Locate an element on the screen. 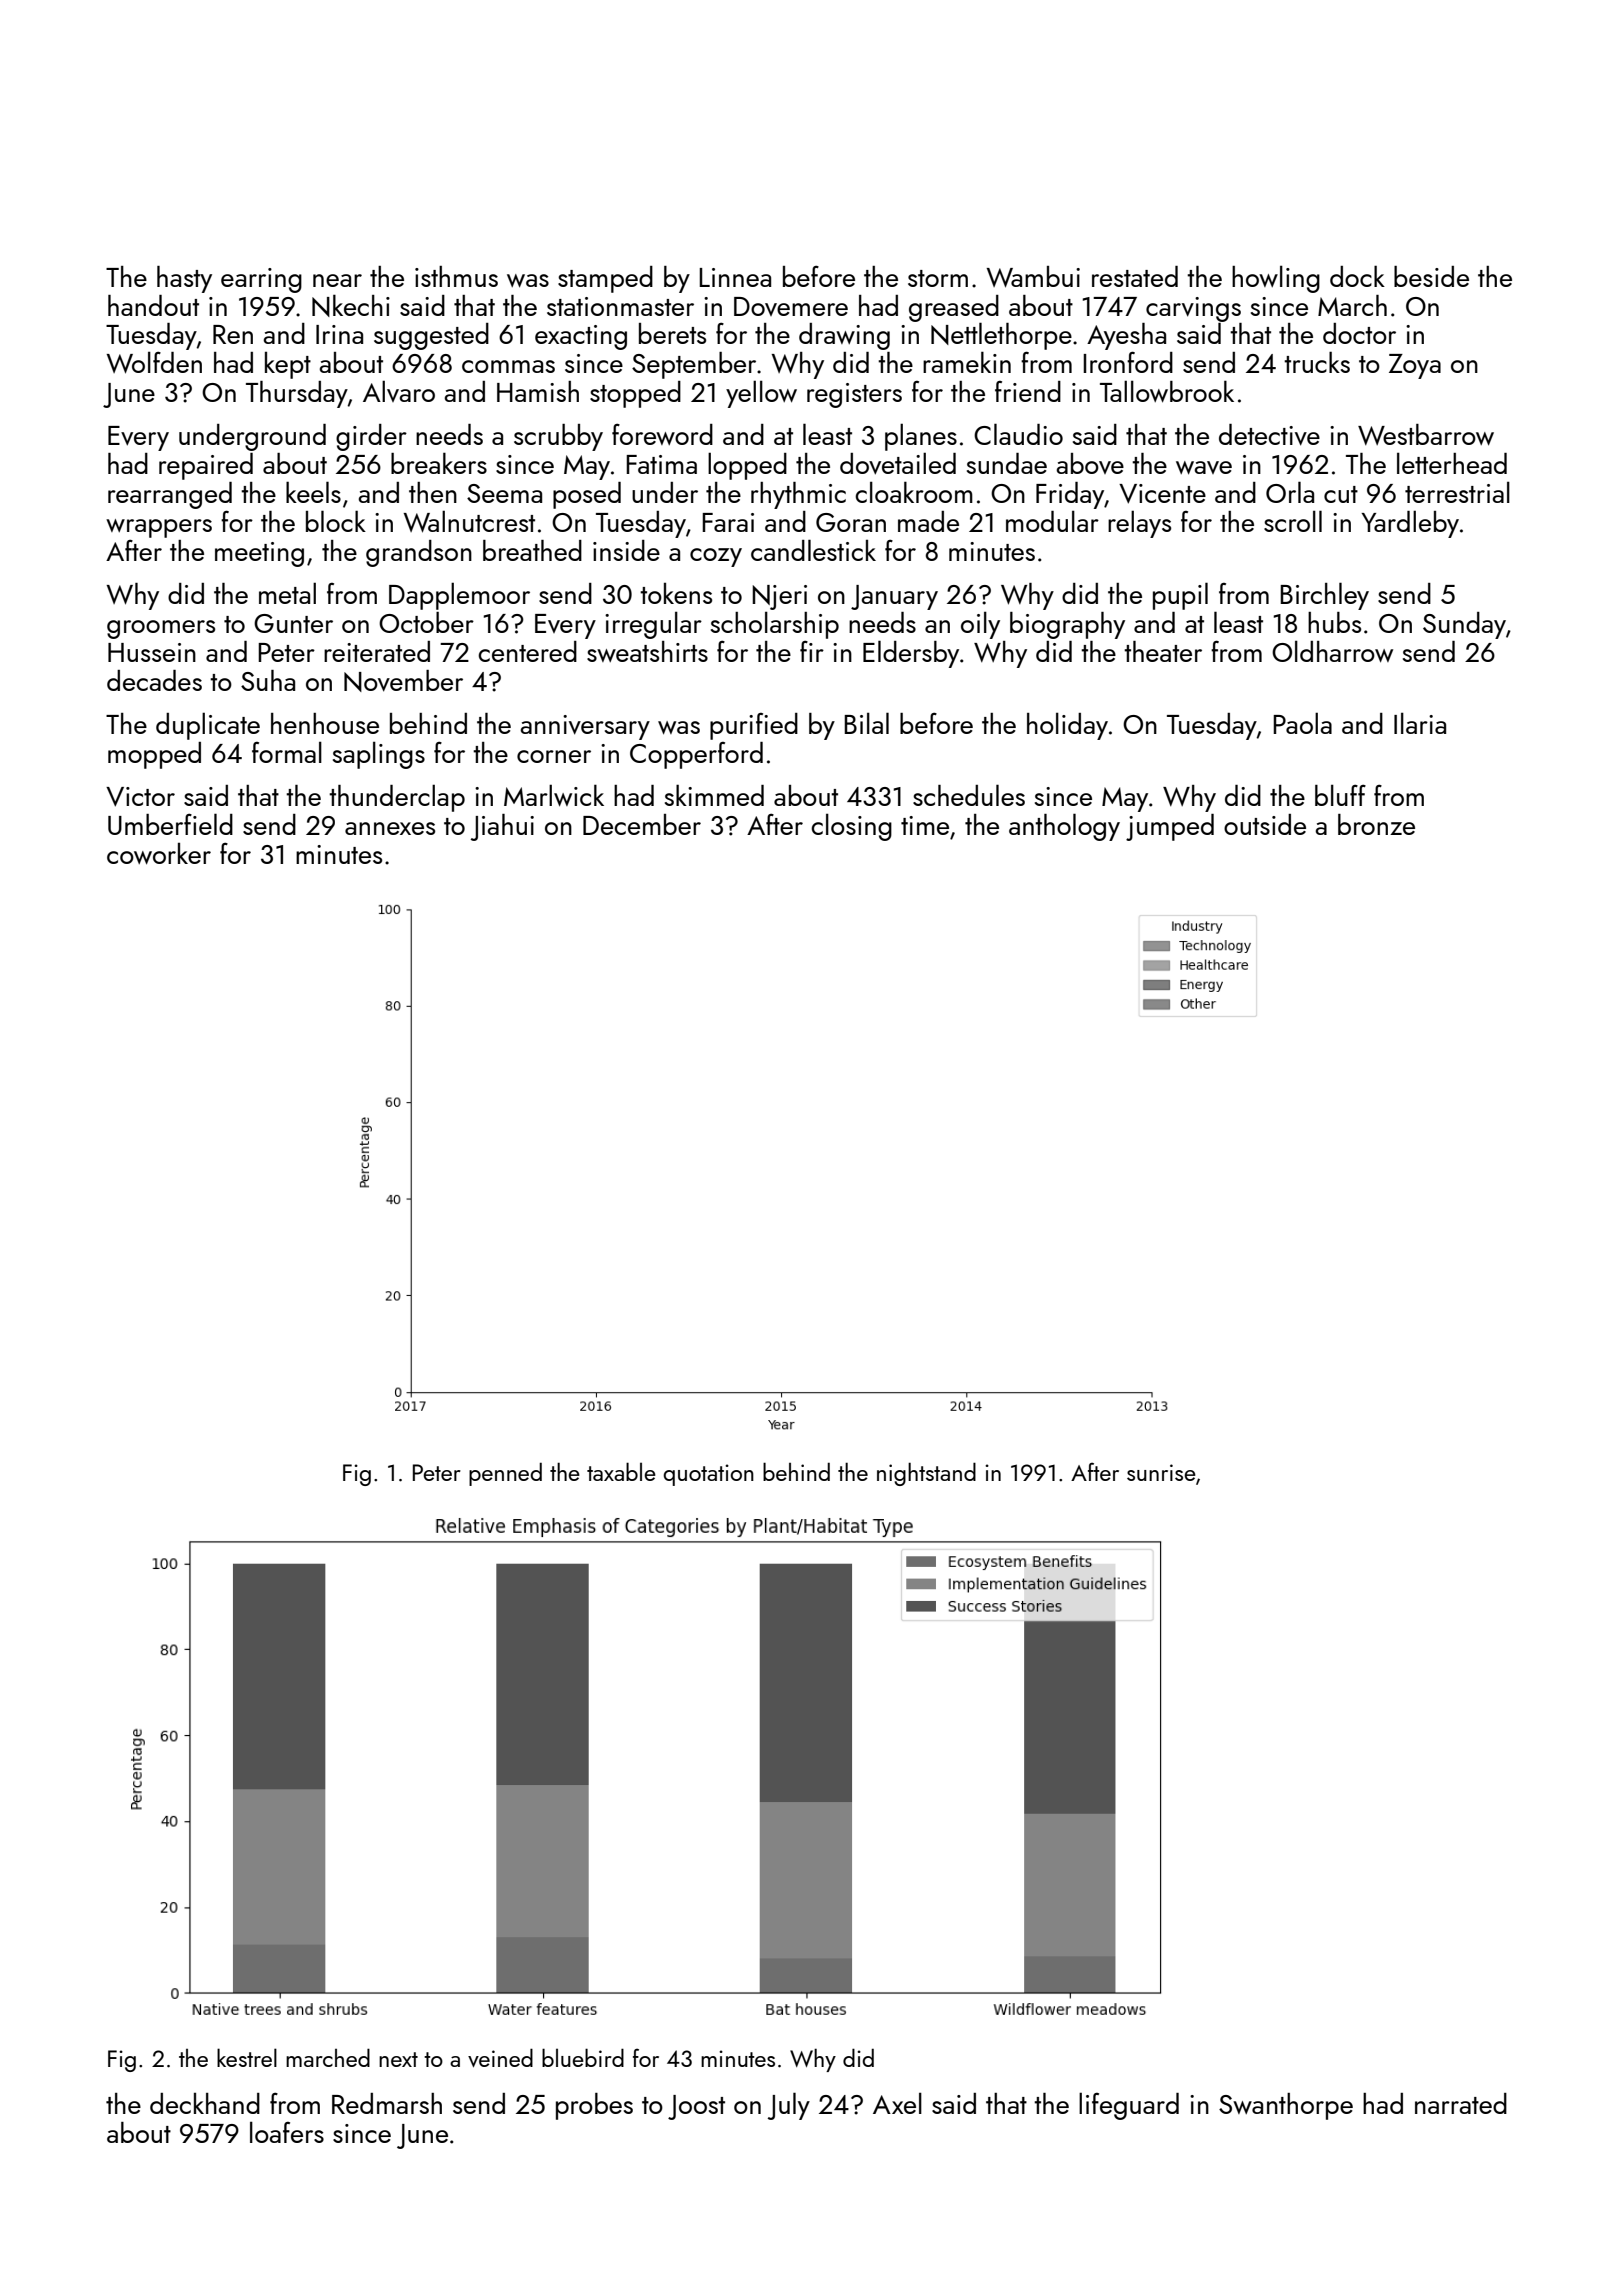 The width and height of the screenshot is (1620, 2292). repaired is located at coordinates (206, 466).
